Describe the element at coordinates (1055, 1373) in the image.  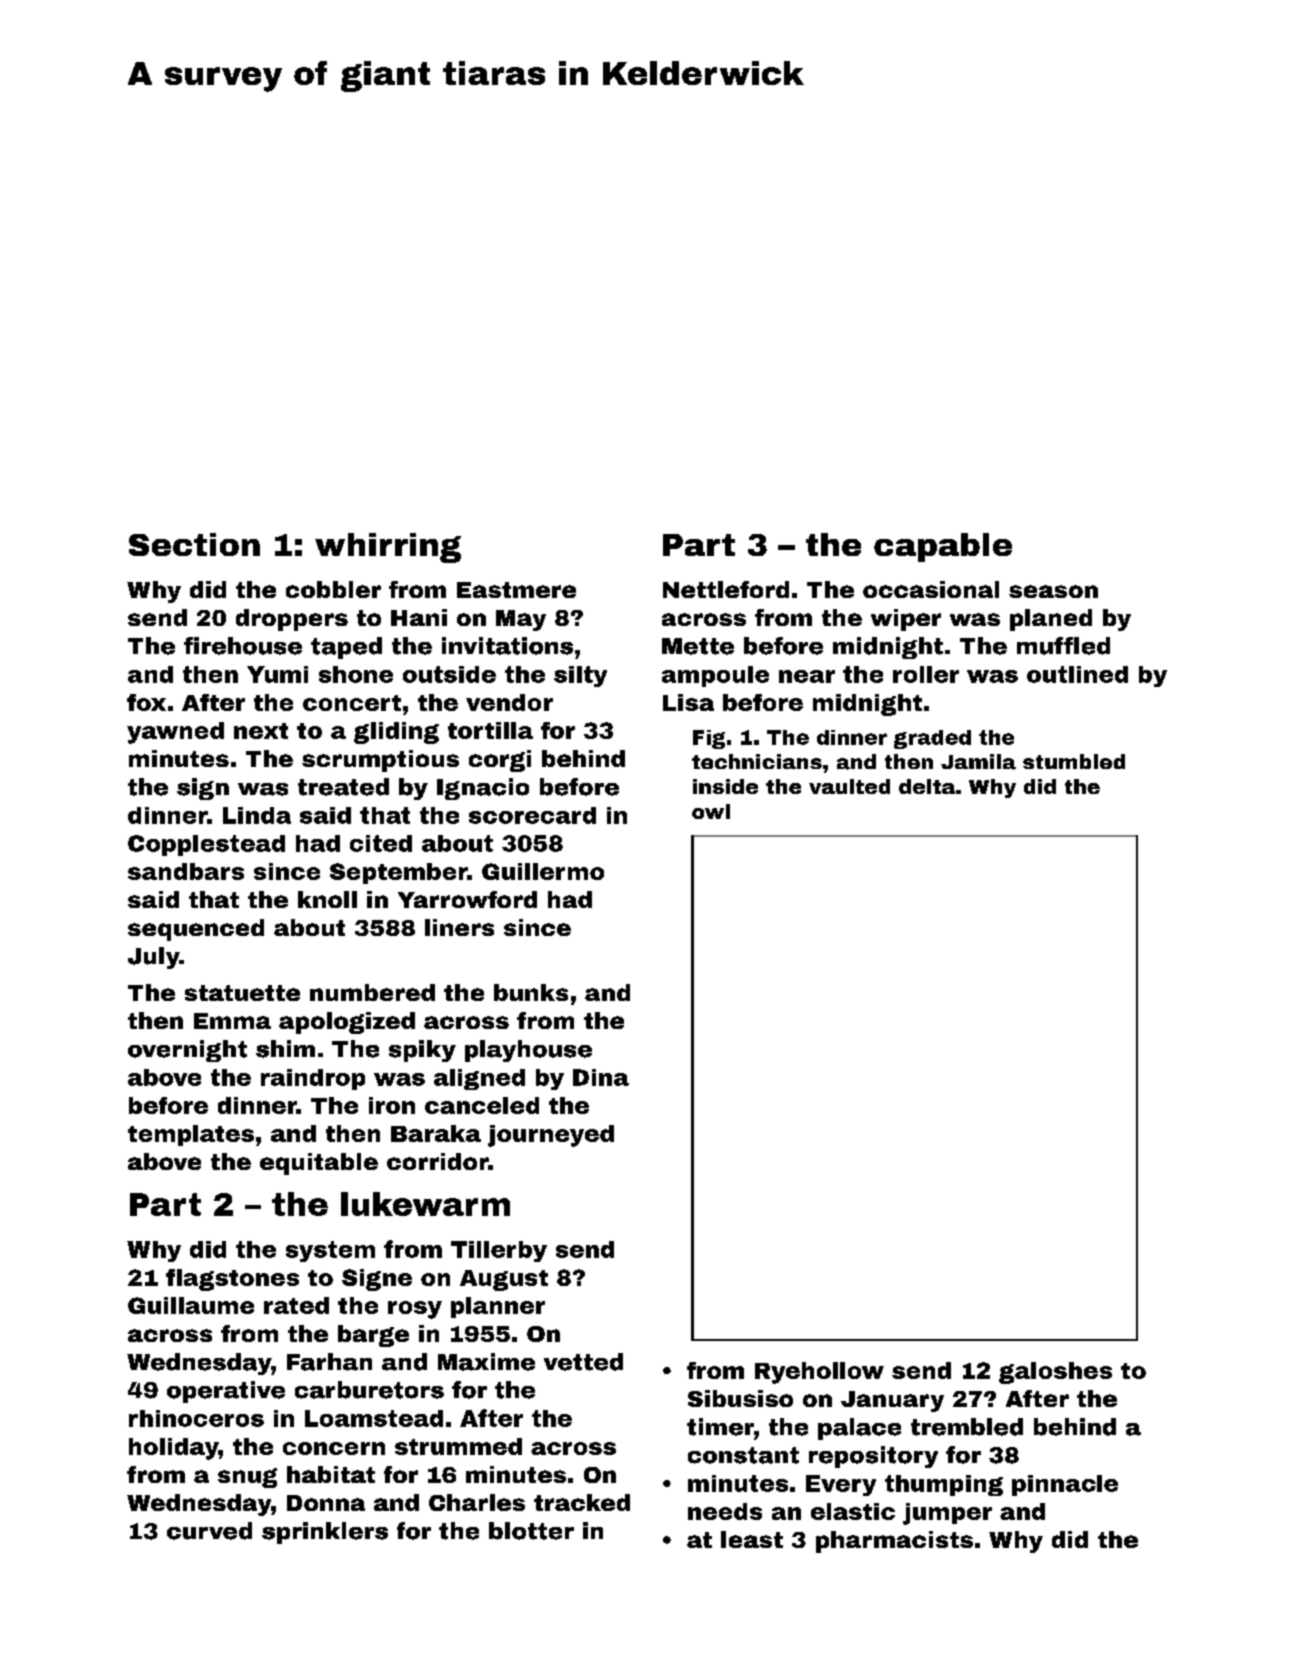
I see `galoshes` at that location.
